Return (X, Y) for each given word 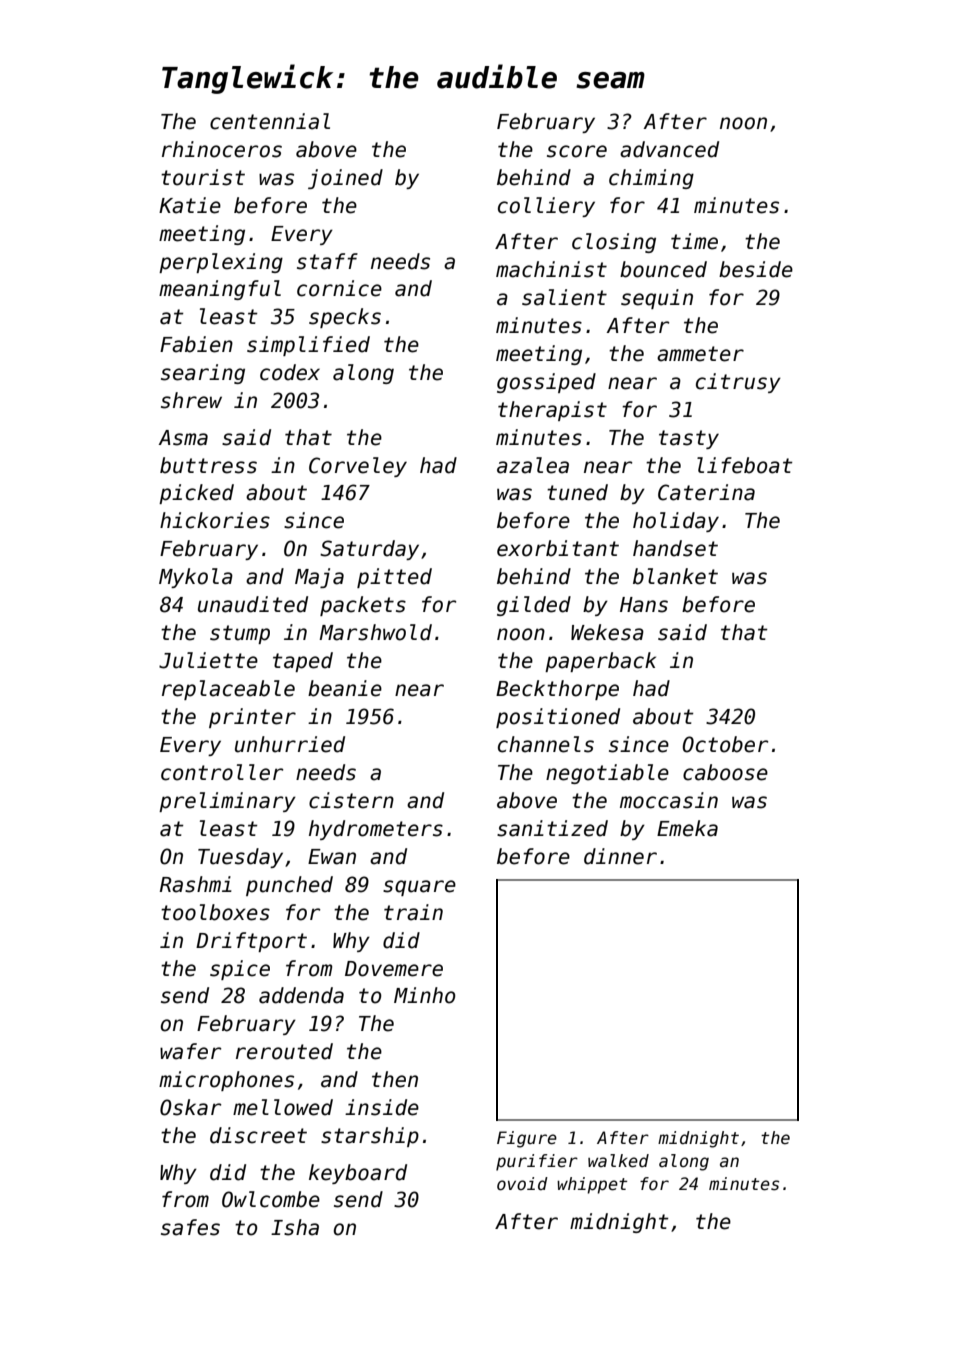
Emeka (687, 828)
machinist (551, 269)
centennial (270, 121)
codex (290, 372)
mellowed (283, 1107)
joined (345, 179)
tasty (689, 439)
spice (240, 970)
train (413, 912)
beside (756, 269)
